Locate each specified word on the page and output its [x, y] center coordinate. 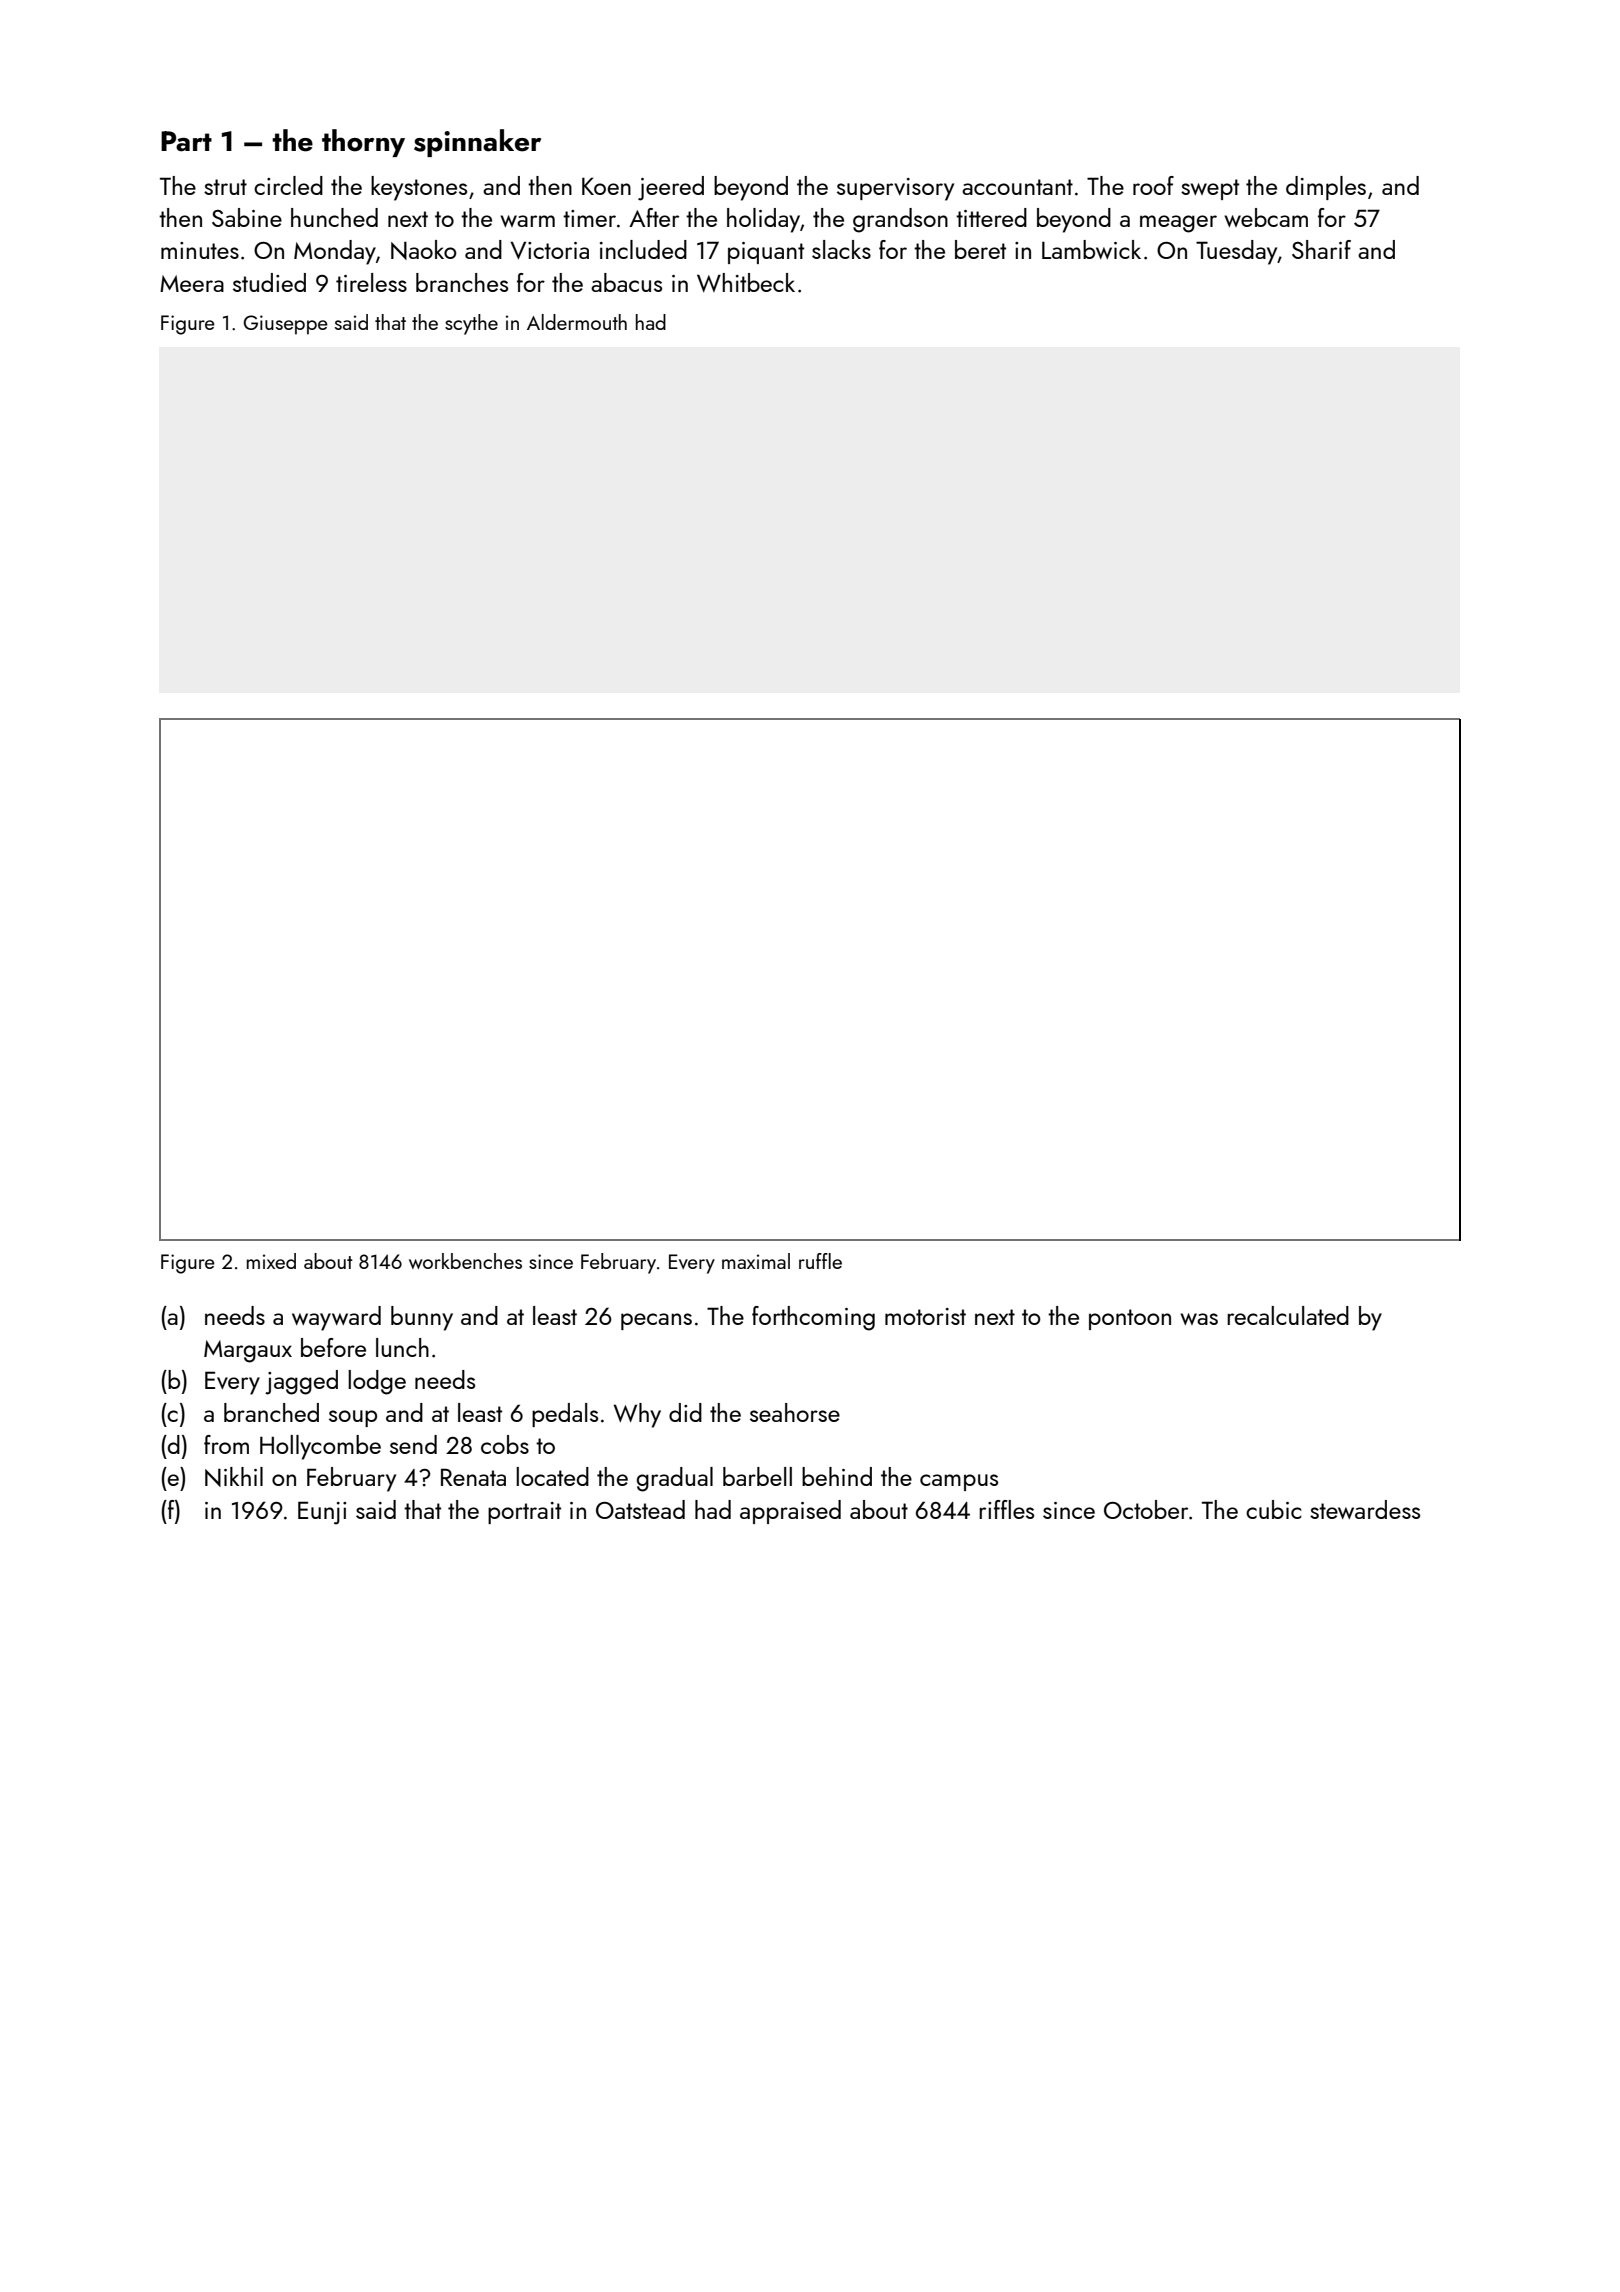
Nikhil [234, 1477]
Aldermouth [577, 322]
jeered [671, 188]
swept [1210, 189]
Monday [335, 252]
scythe [471, 324]
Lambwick [1091, 249]
